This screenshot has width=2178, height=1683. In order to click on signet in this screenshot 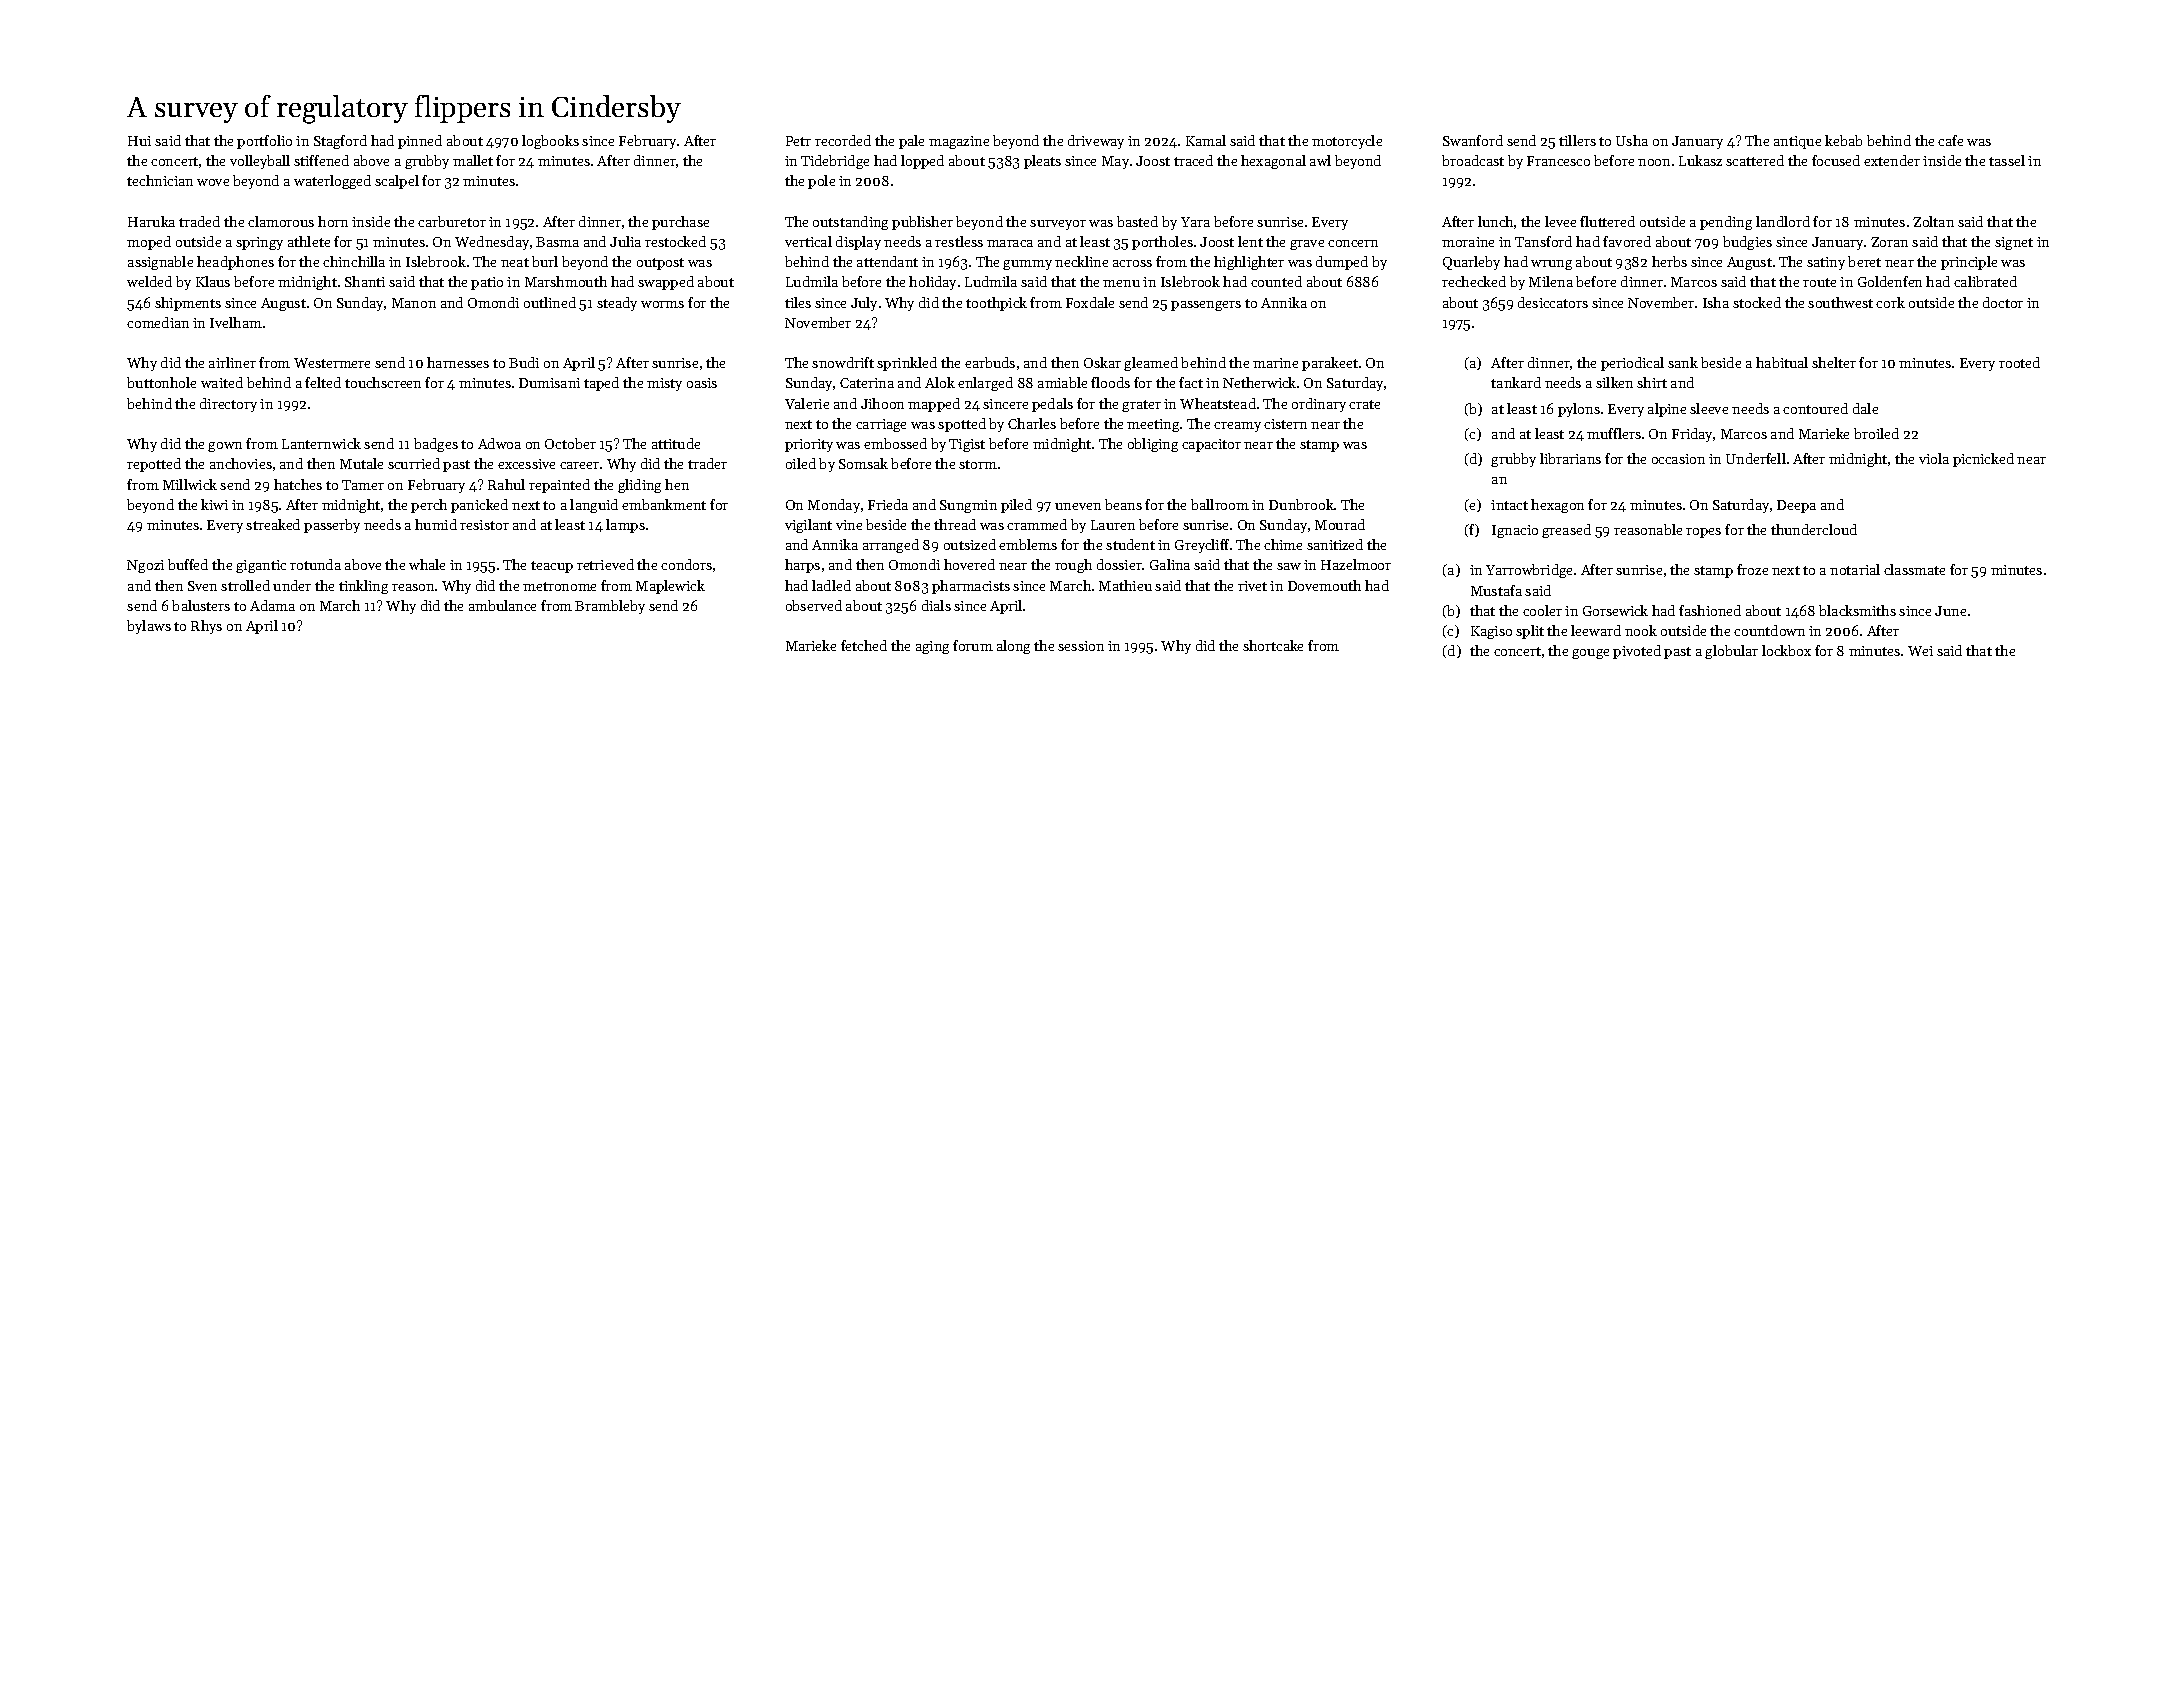, I will do `click(2014, 243)`.
